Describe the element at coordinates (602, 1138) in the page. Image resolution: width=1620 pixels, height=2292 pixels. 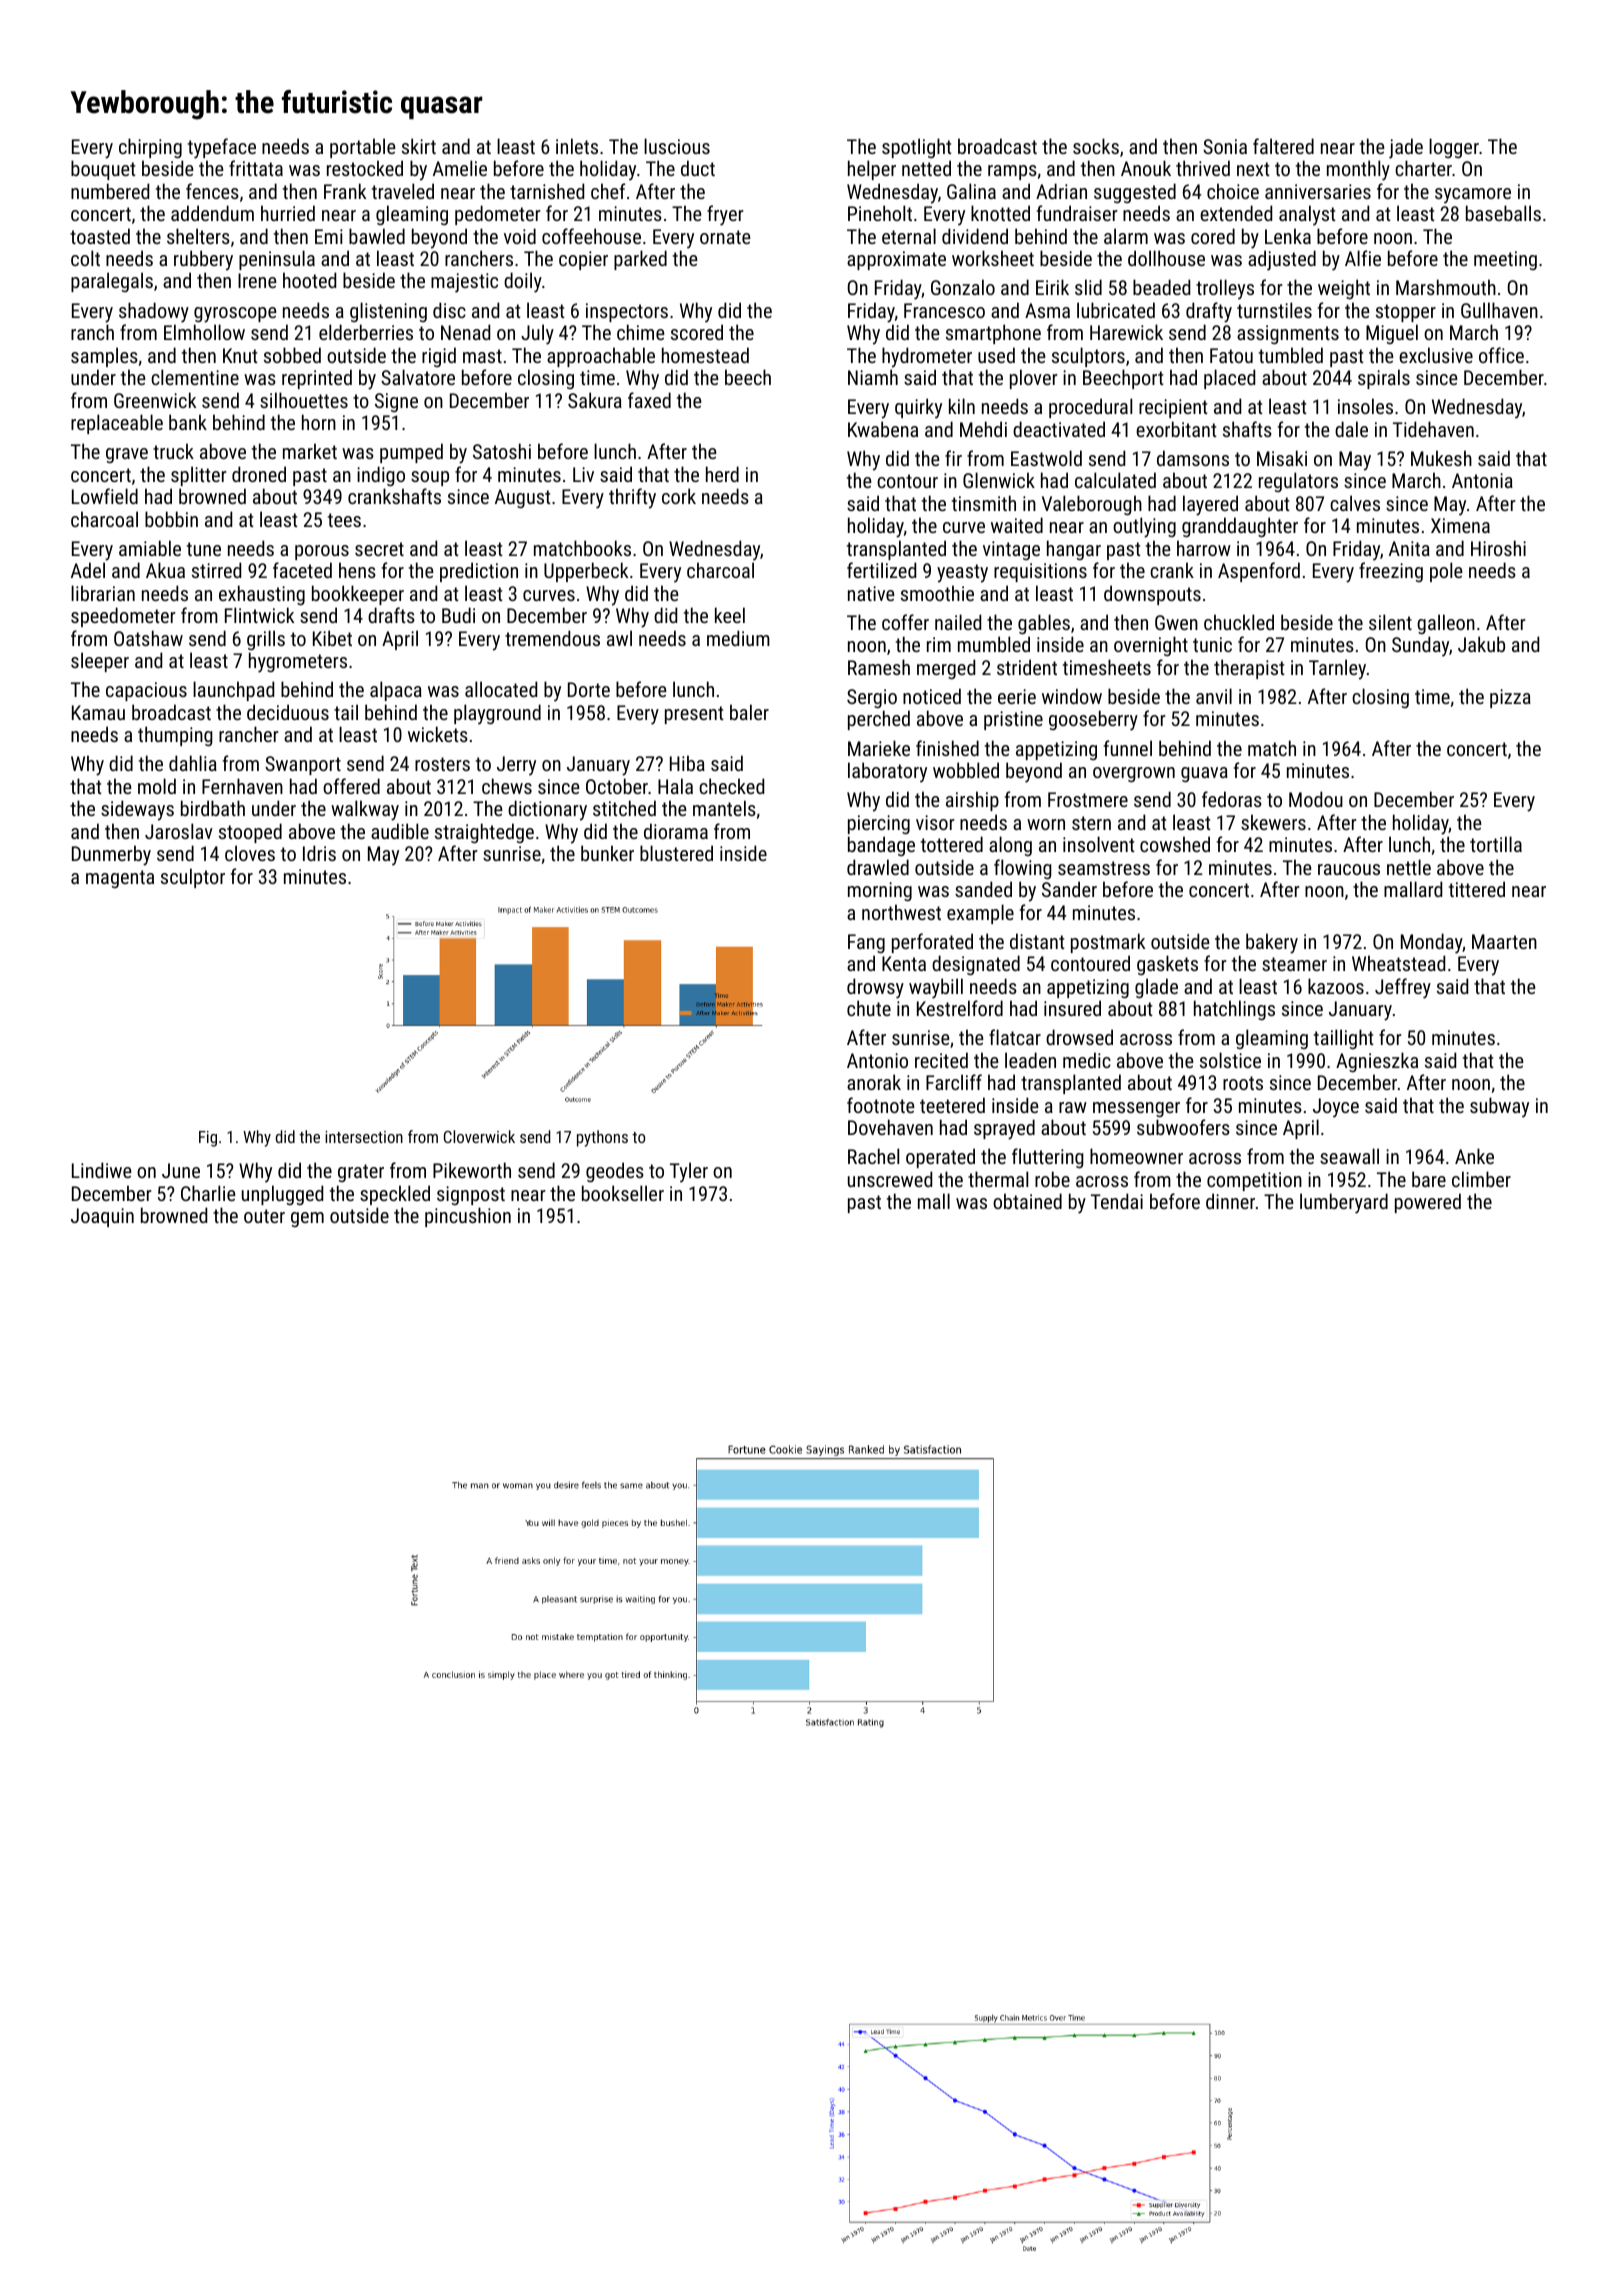
I see `pythons` at that location.
